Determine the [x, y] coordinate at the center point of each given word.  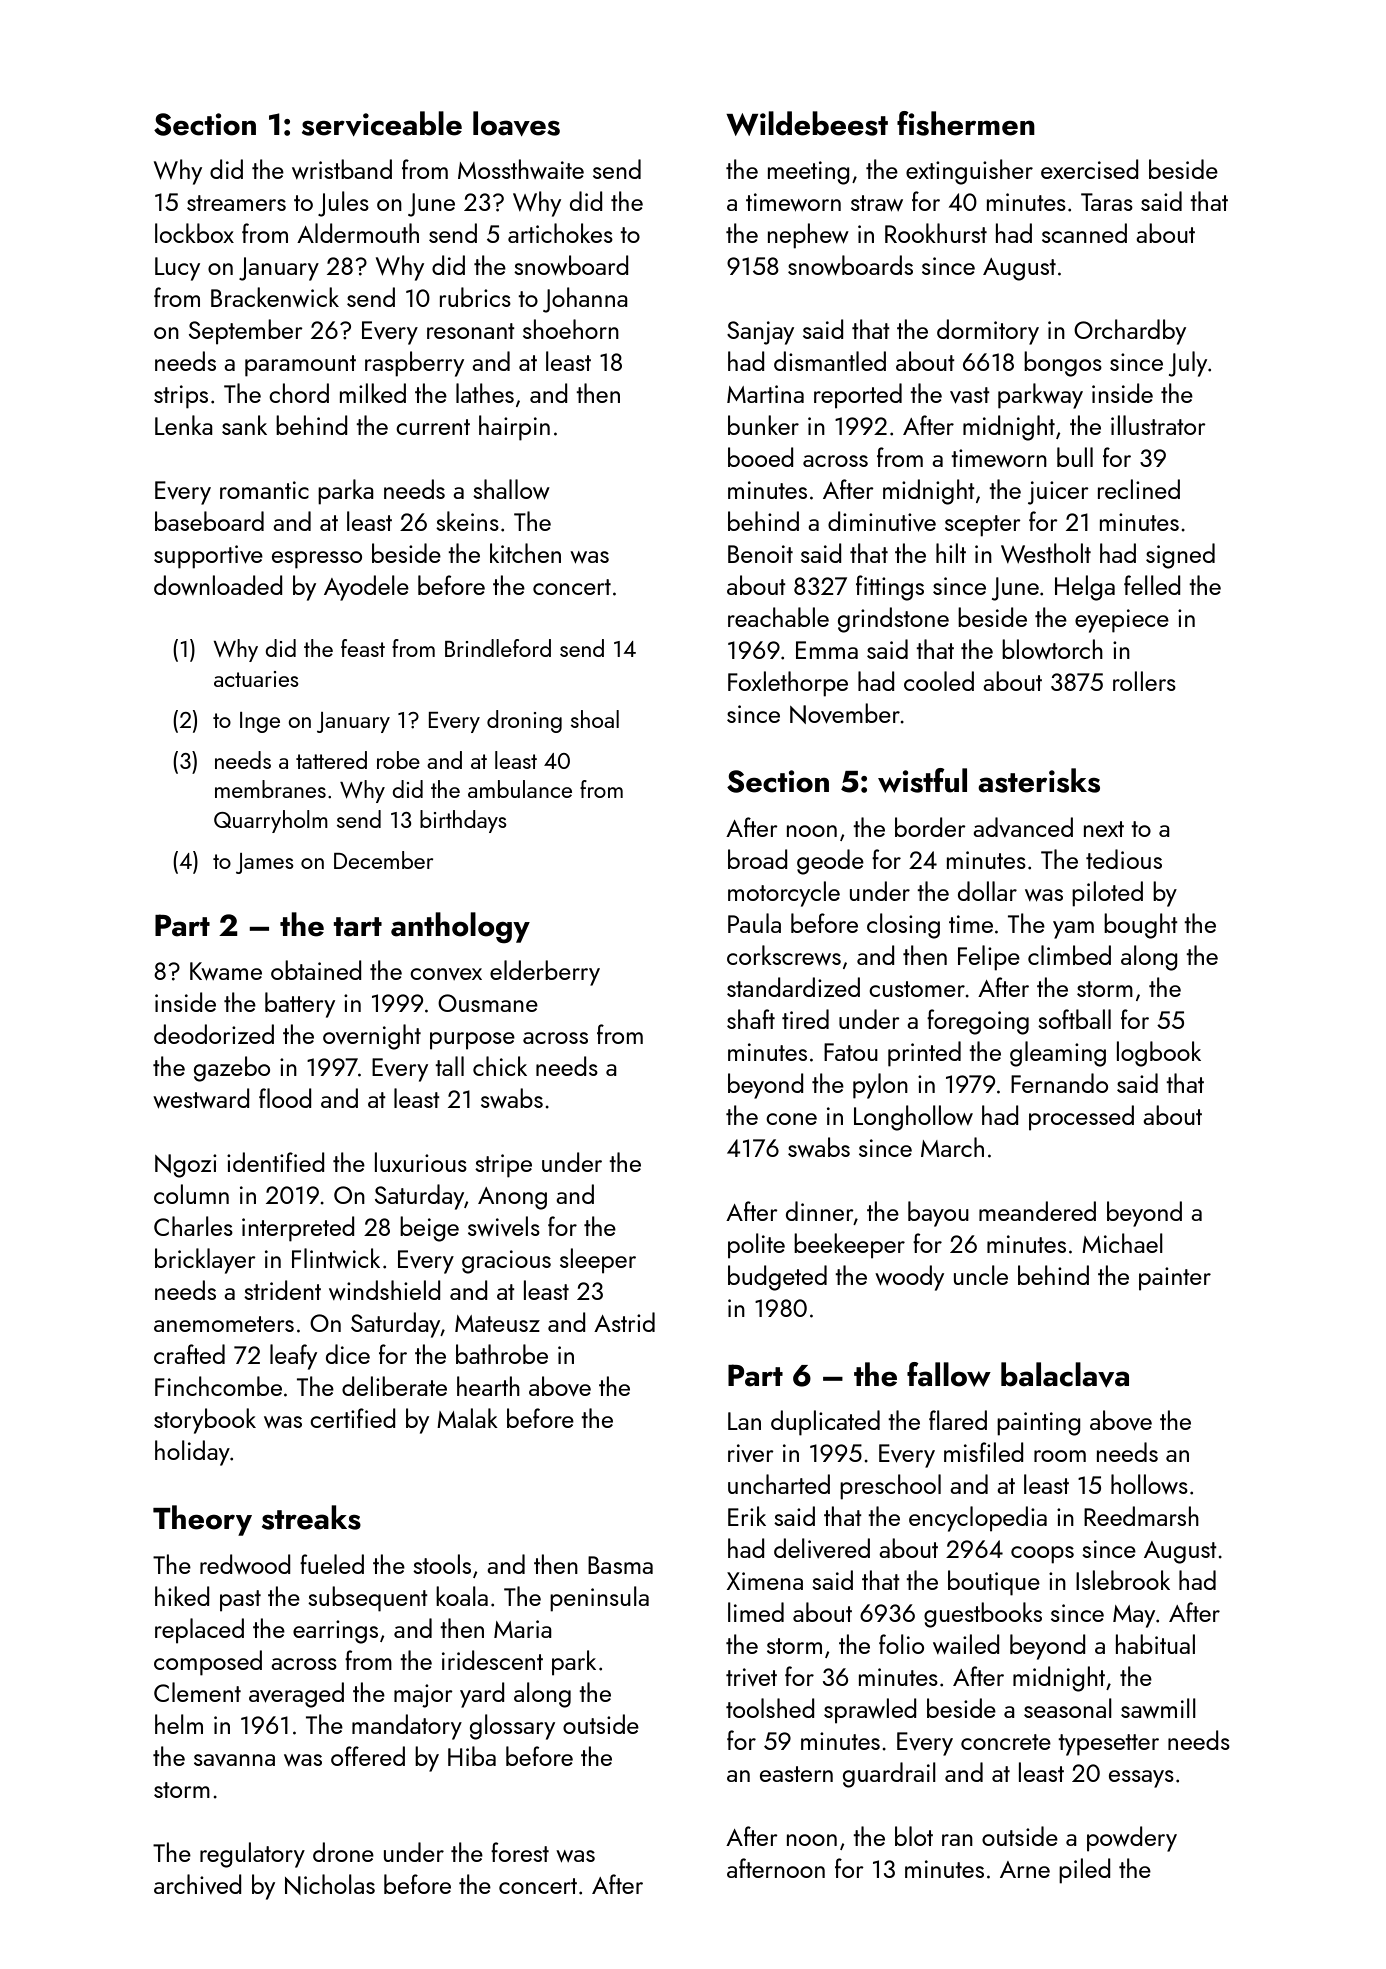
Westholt [1046, 553]
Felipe [989, 958]
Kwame [226, 971]
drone [343, 1852]
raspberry [414, 364]
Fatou [851, 1052]
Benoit [760, 554]
